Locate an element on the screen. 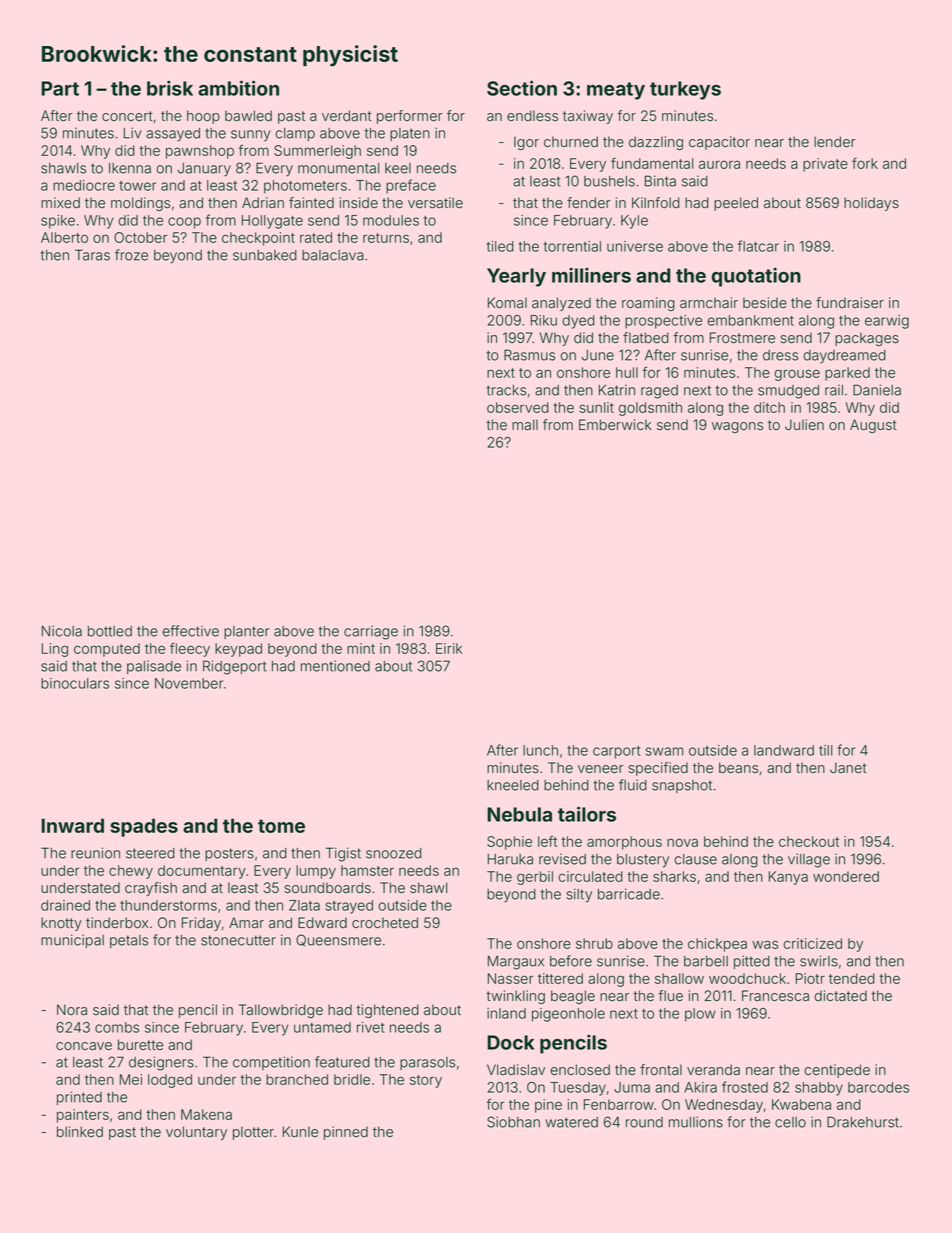 This screenshot has height=1233, width=952. concert is located at coordinates (127, 116).
